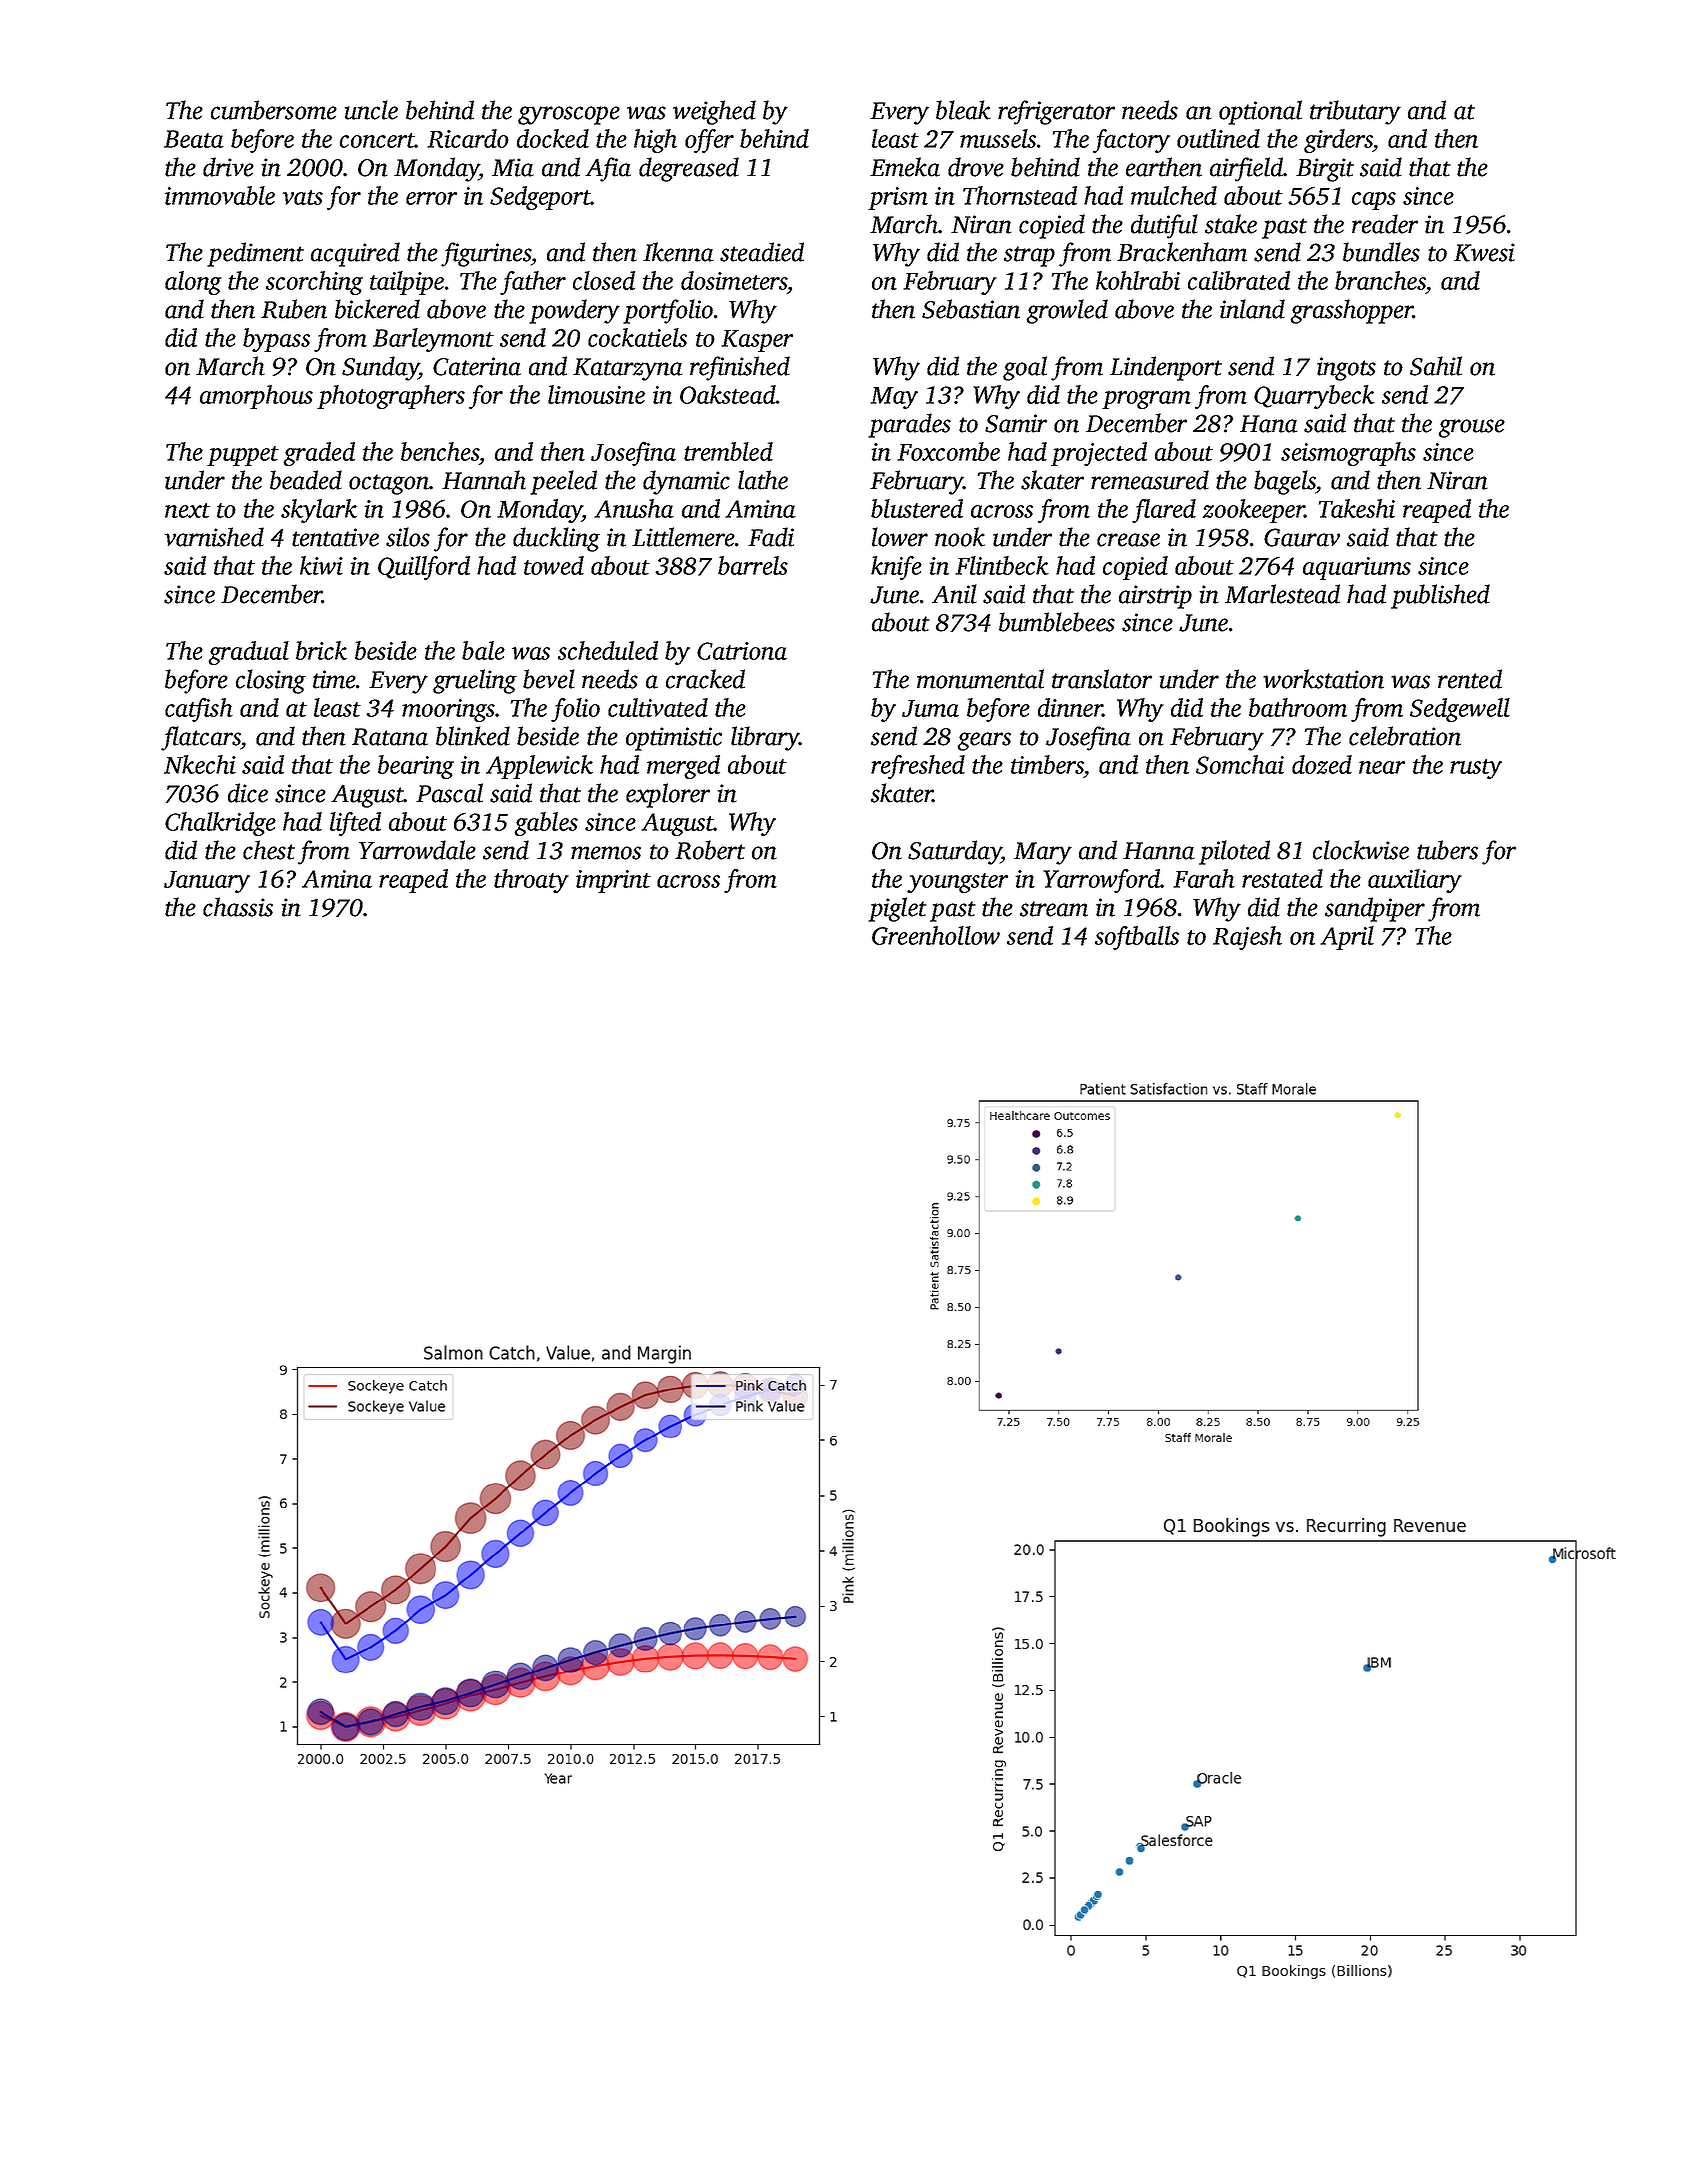 This screenshot has width=1683, height=2178. I want to click on cumbersome, so click(274, 110).
